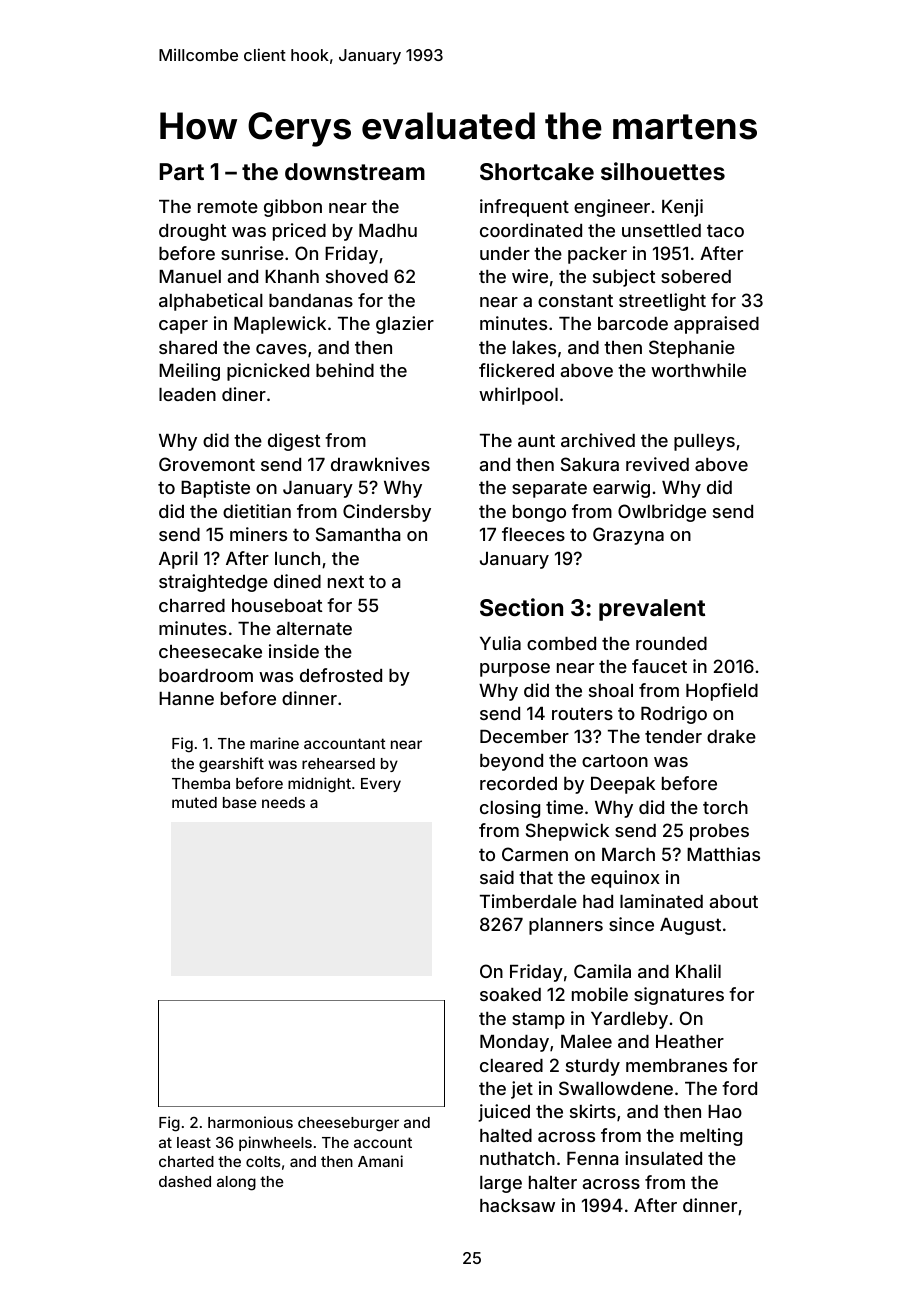 This image has height=1311, width=924. Describe the element at coordinates (679, 996) in the image. I see `signatures` at that location.
